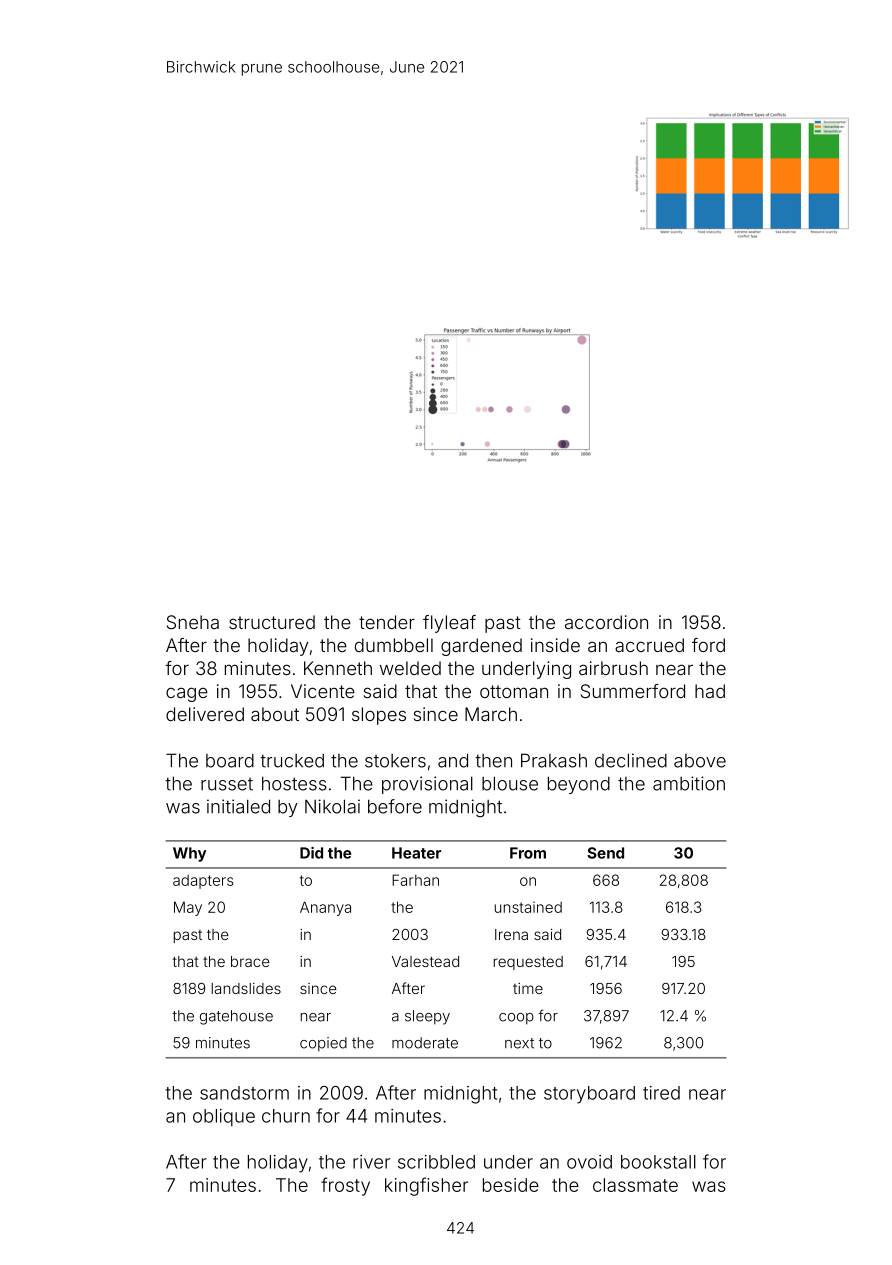  Describe the element at coordinates (345, 1186) in the document. I see `frosty` at that location.
